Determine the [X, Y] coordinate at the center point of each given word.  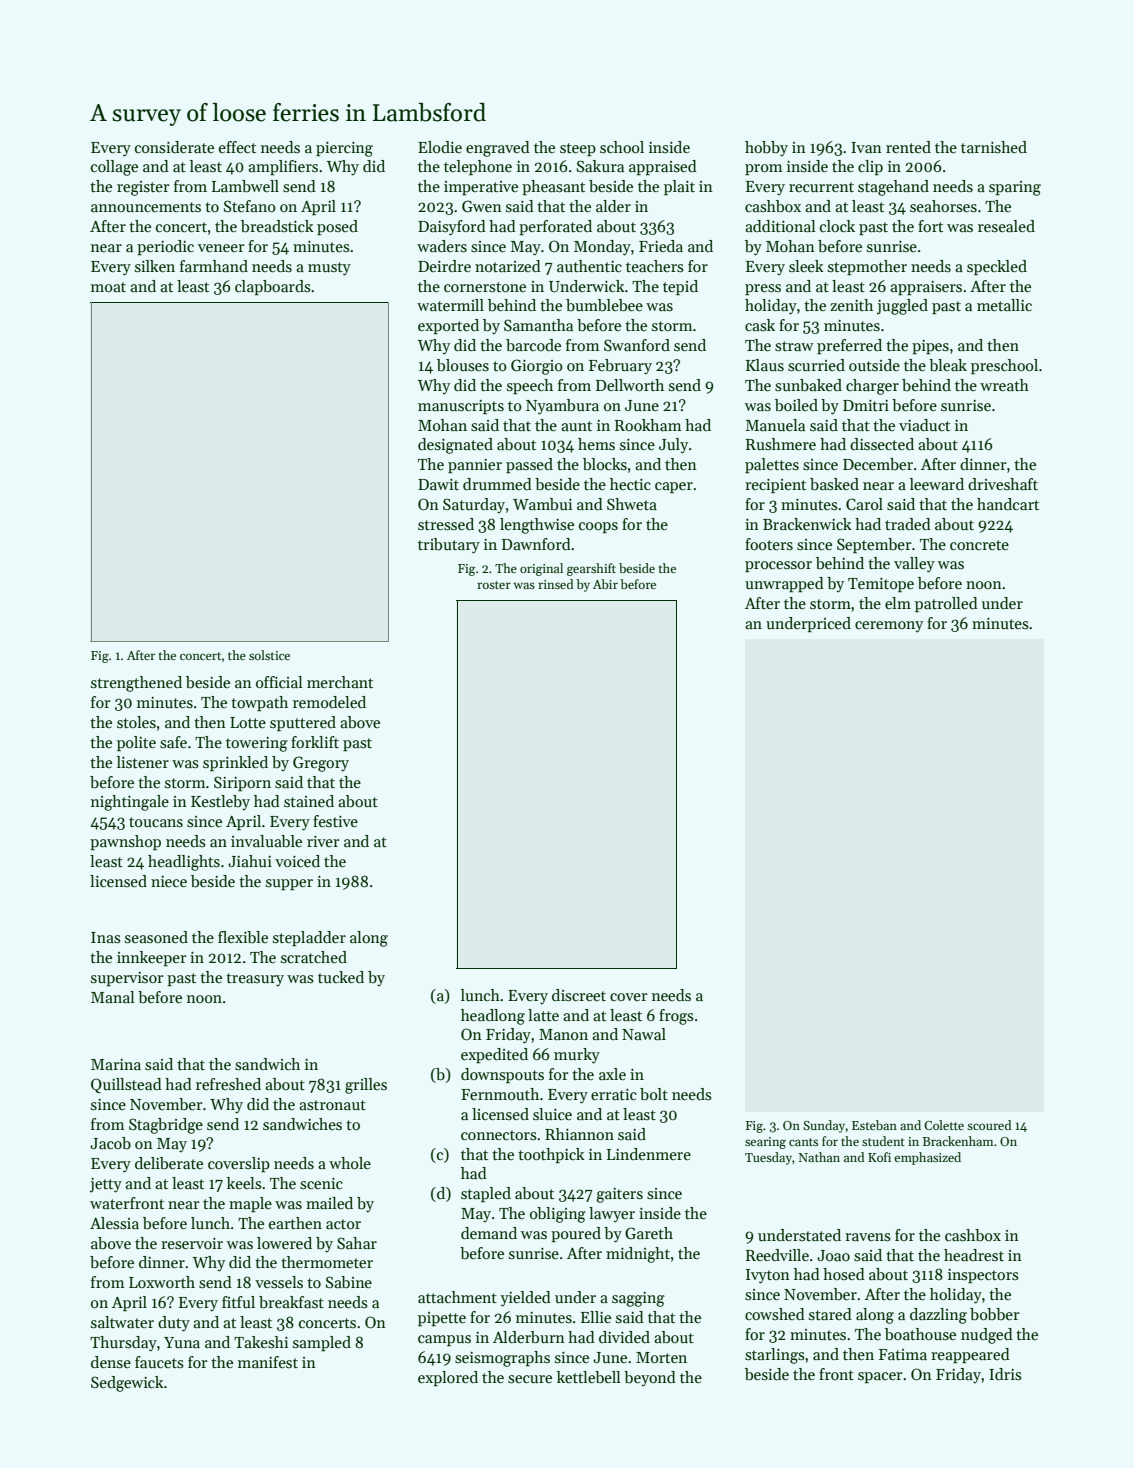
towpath [259, 703]
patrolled [946, 604]
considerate [174, 147]
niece [169, 881]
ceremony [889, 627]
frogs [676, 1017]
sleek [806, 266]
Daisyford [452, 228]
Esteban [874, 1125]
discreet [579, 995]
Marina [116, 1064]
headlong [493, 1017]
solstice [269, 655]
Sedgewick [127, 1384]
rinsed [555, 584]
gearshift [591, 569]
